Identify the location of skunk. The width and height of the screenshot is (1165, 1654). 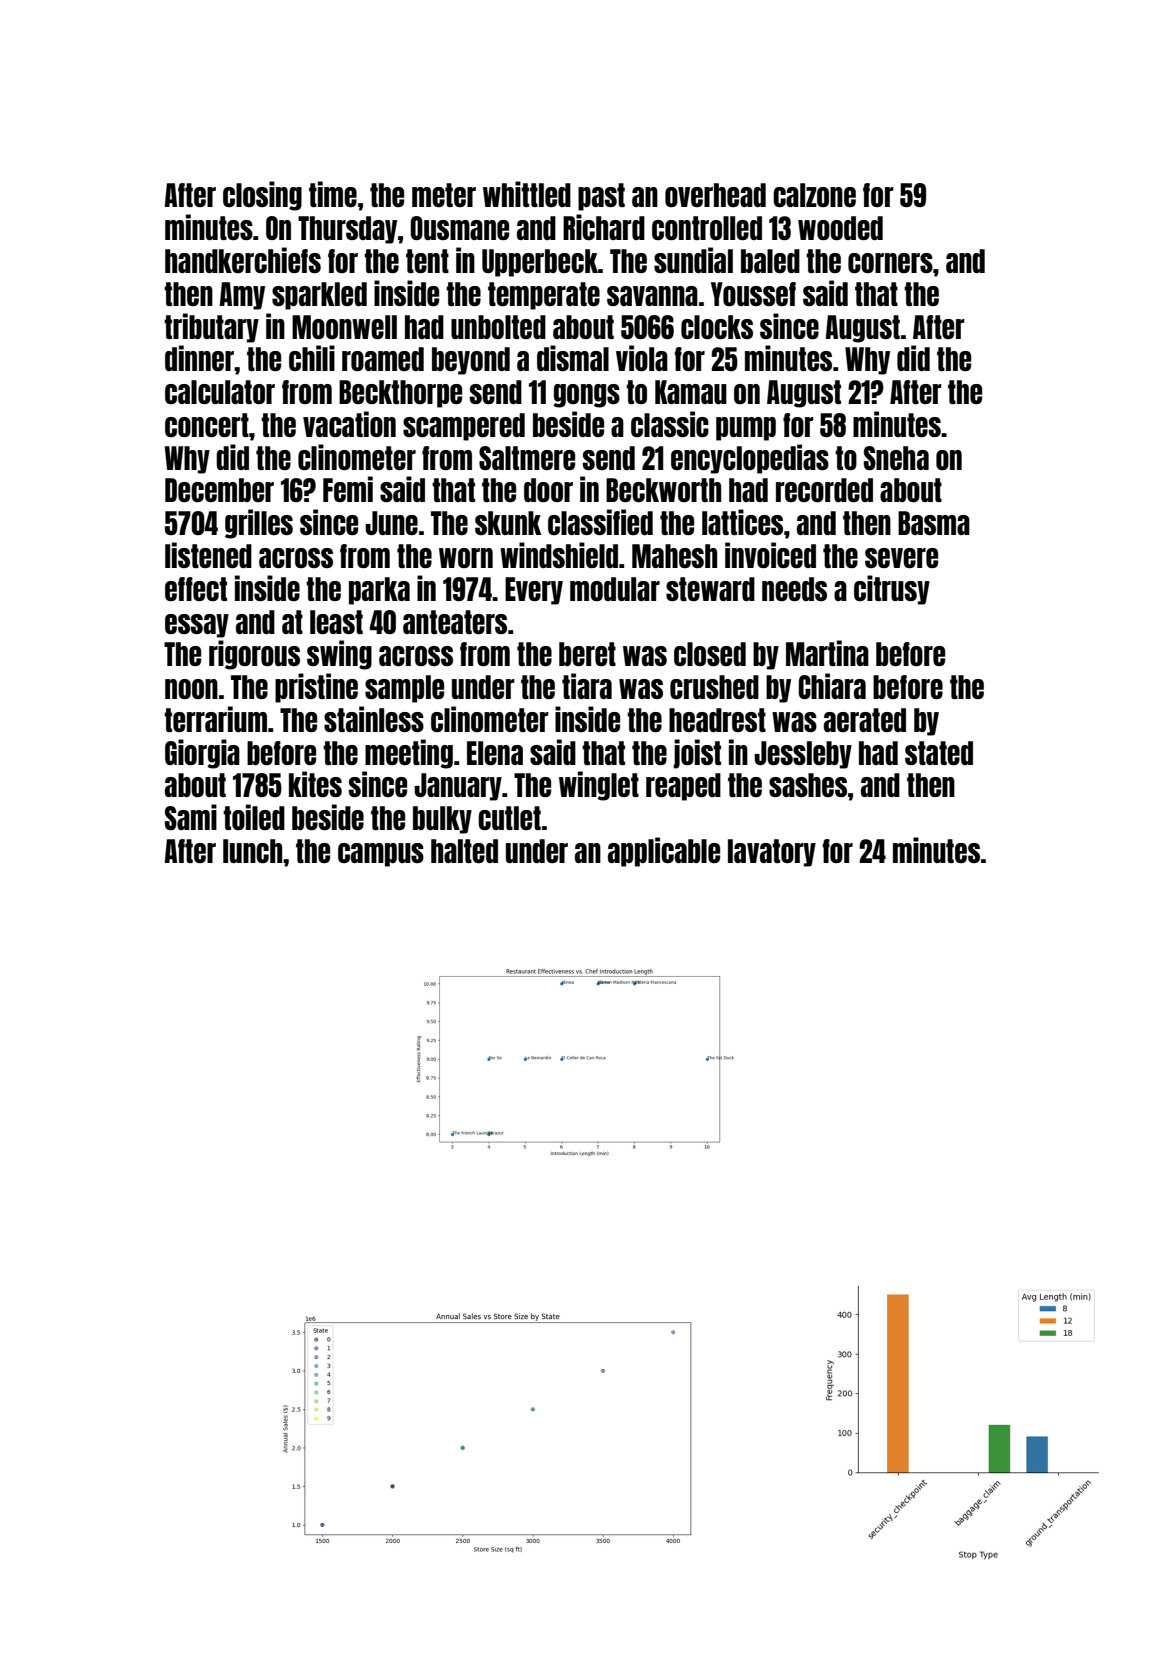
(508, 523).
